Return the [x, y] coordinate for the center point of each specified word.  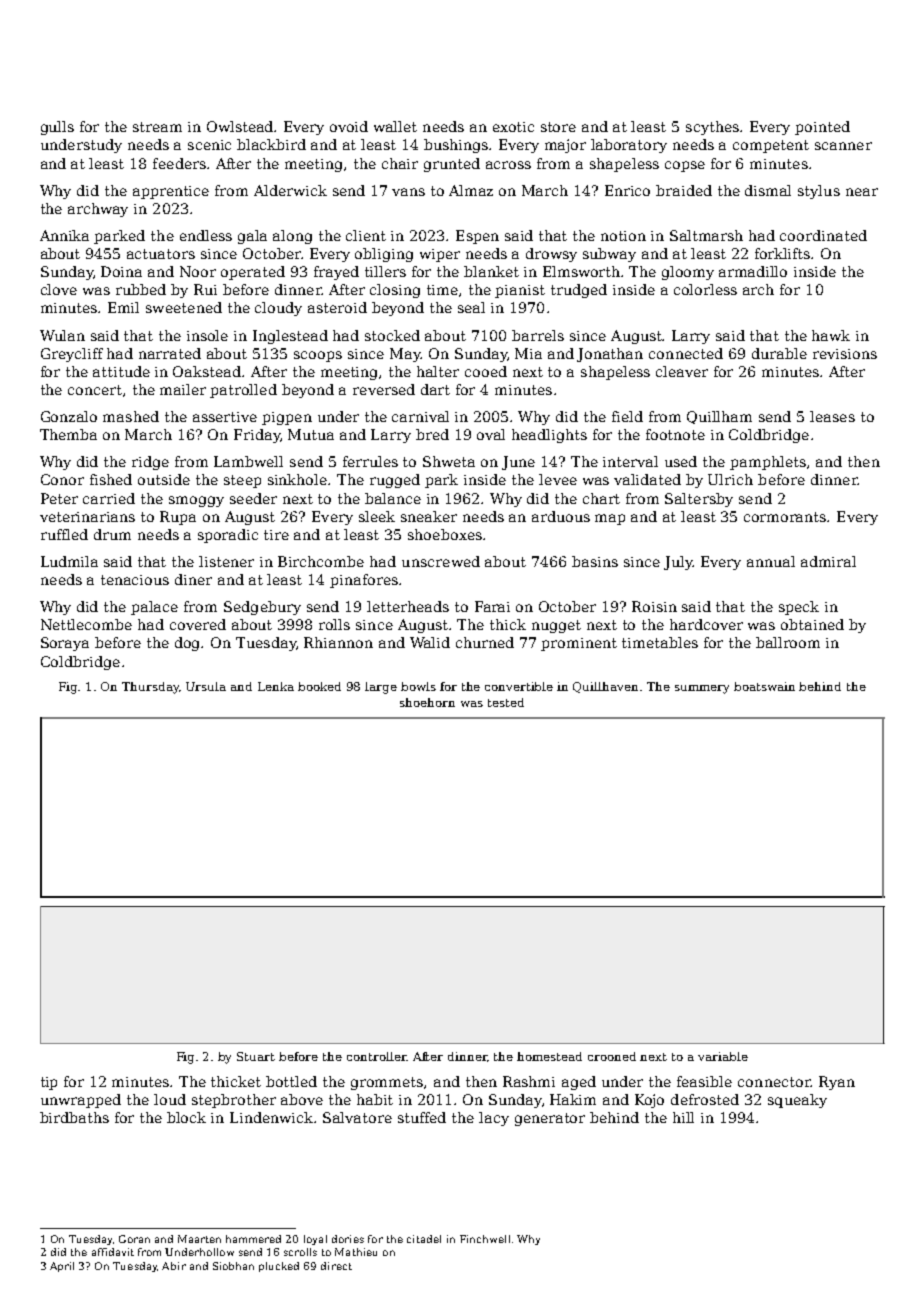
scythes [712, 128]
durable [779, 353]
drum [112, 534]
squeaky [797, 1101]
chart [601, 498]
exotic [513, 127]
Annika [64, 235]
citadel [424, 1239]
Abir [174, 1266]
